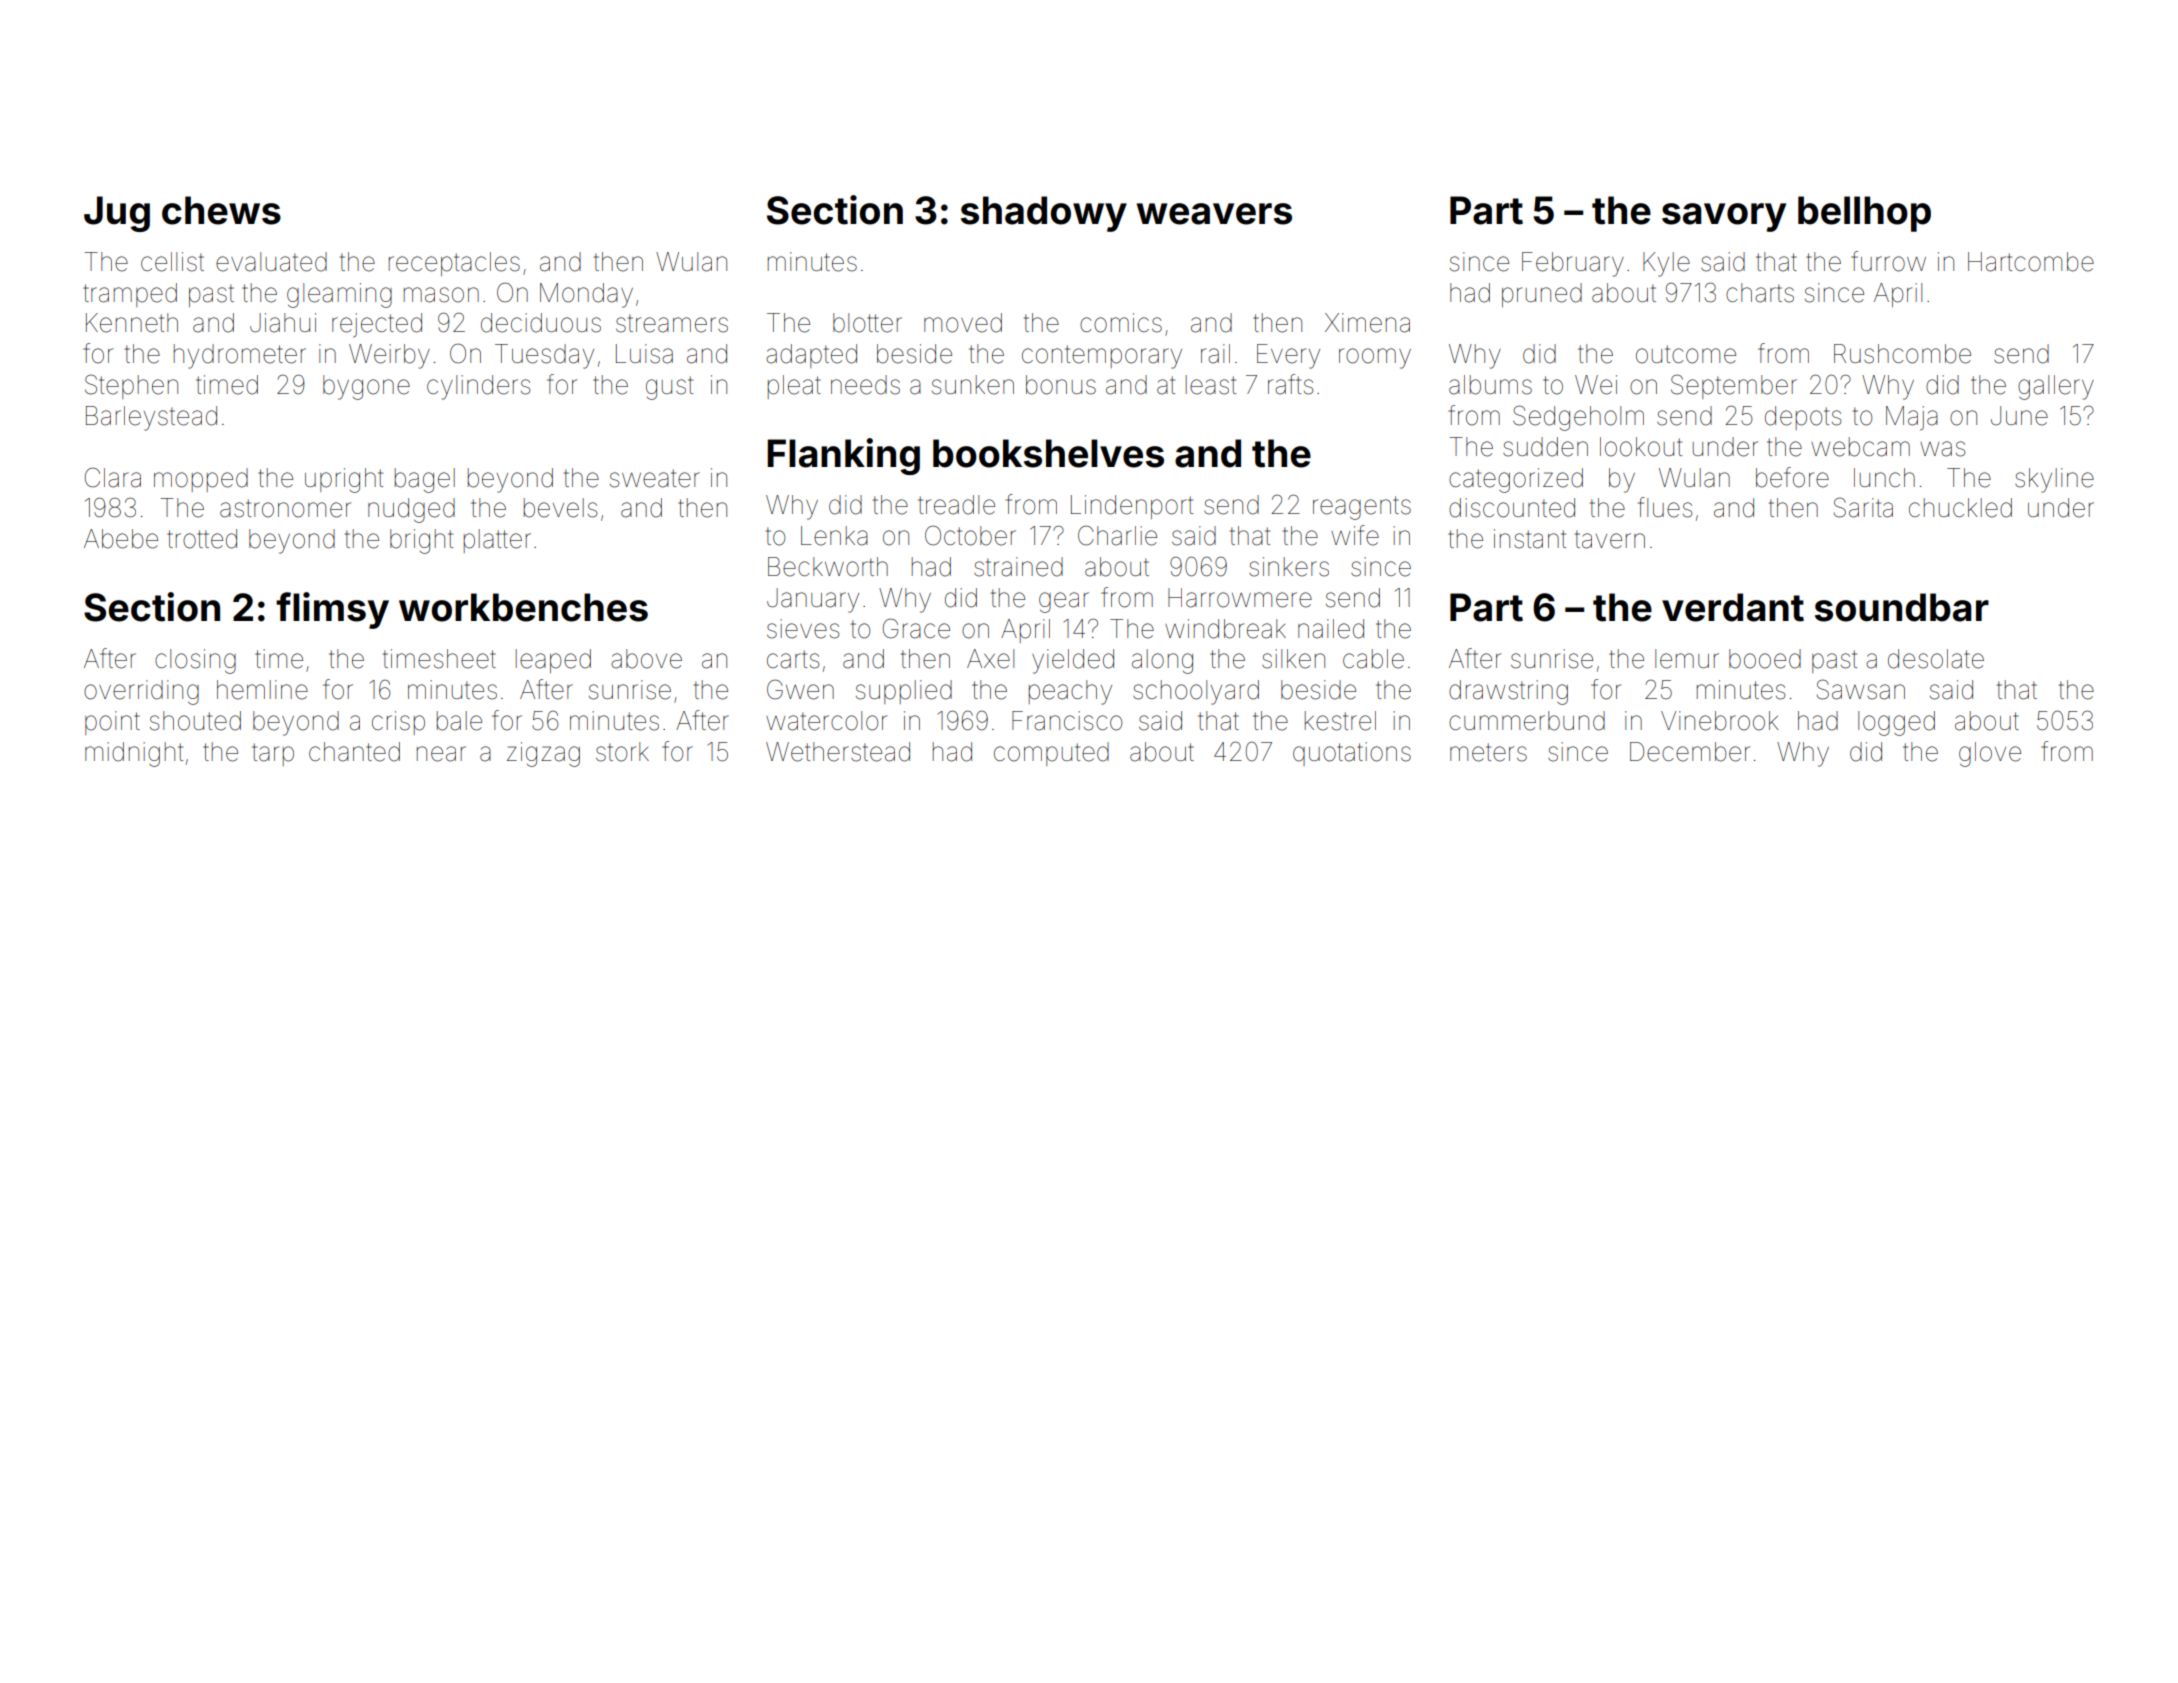 This image has width=2178, height=1683. What do you see at coordinates (130, 295) in the image?
I see `tramped` at bounding box center [130, 295].
